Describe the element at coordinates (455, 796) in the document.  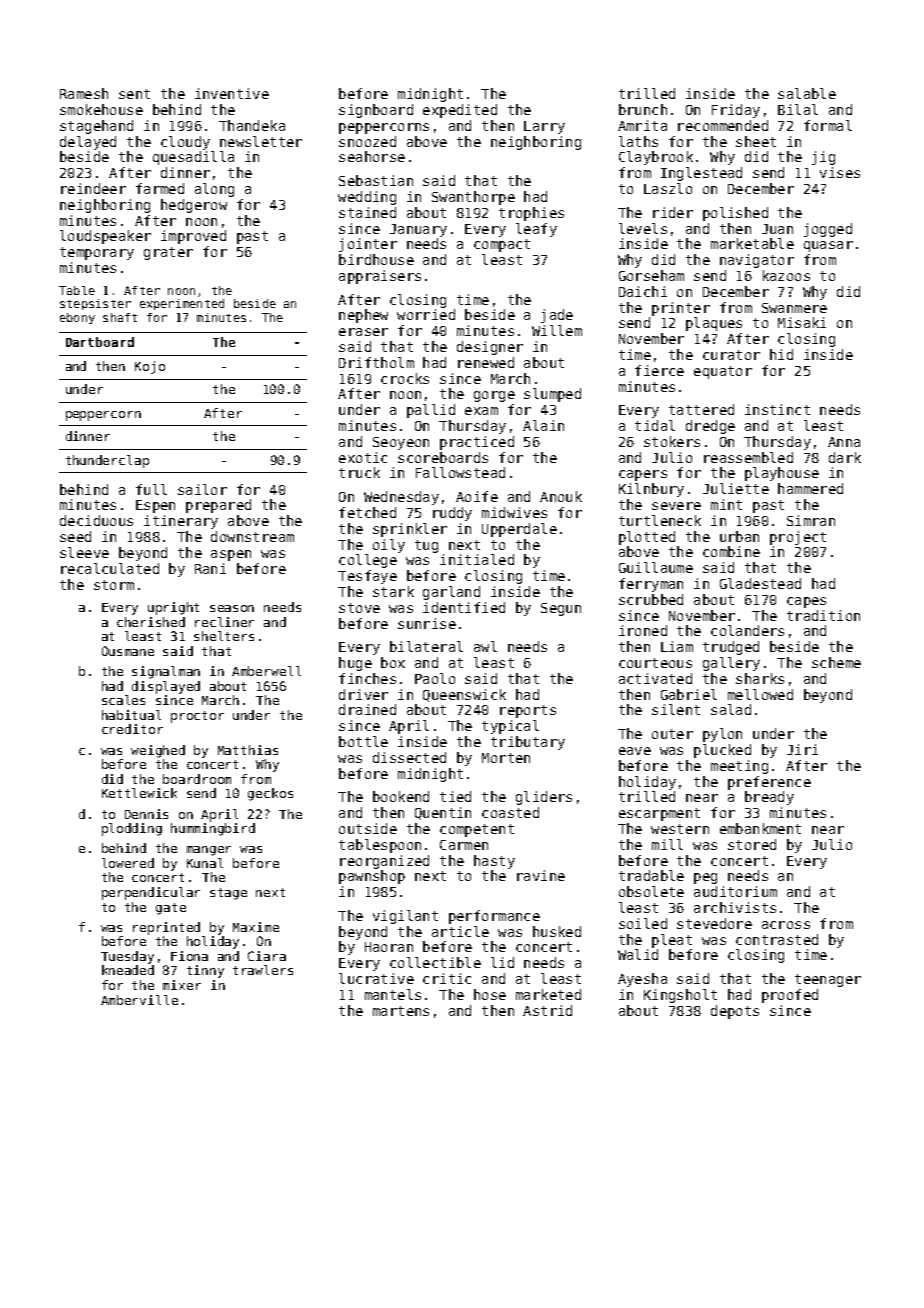
I see `tied` at that location.
